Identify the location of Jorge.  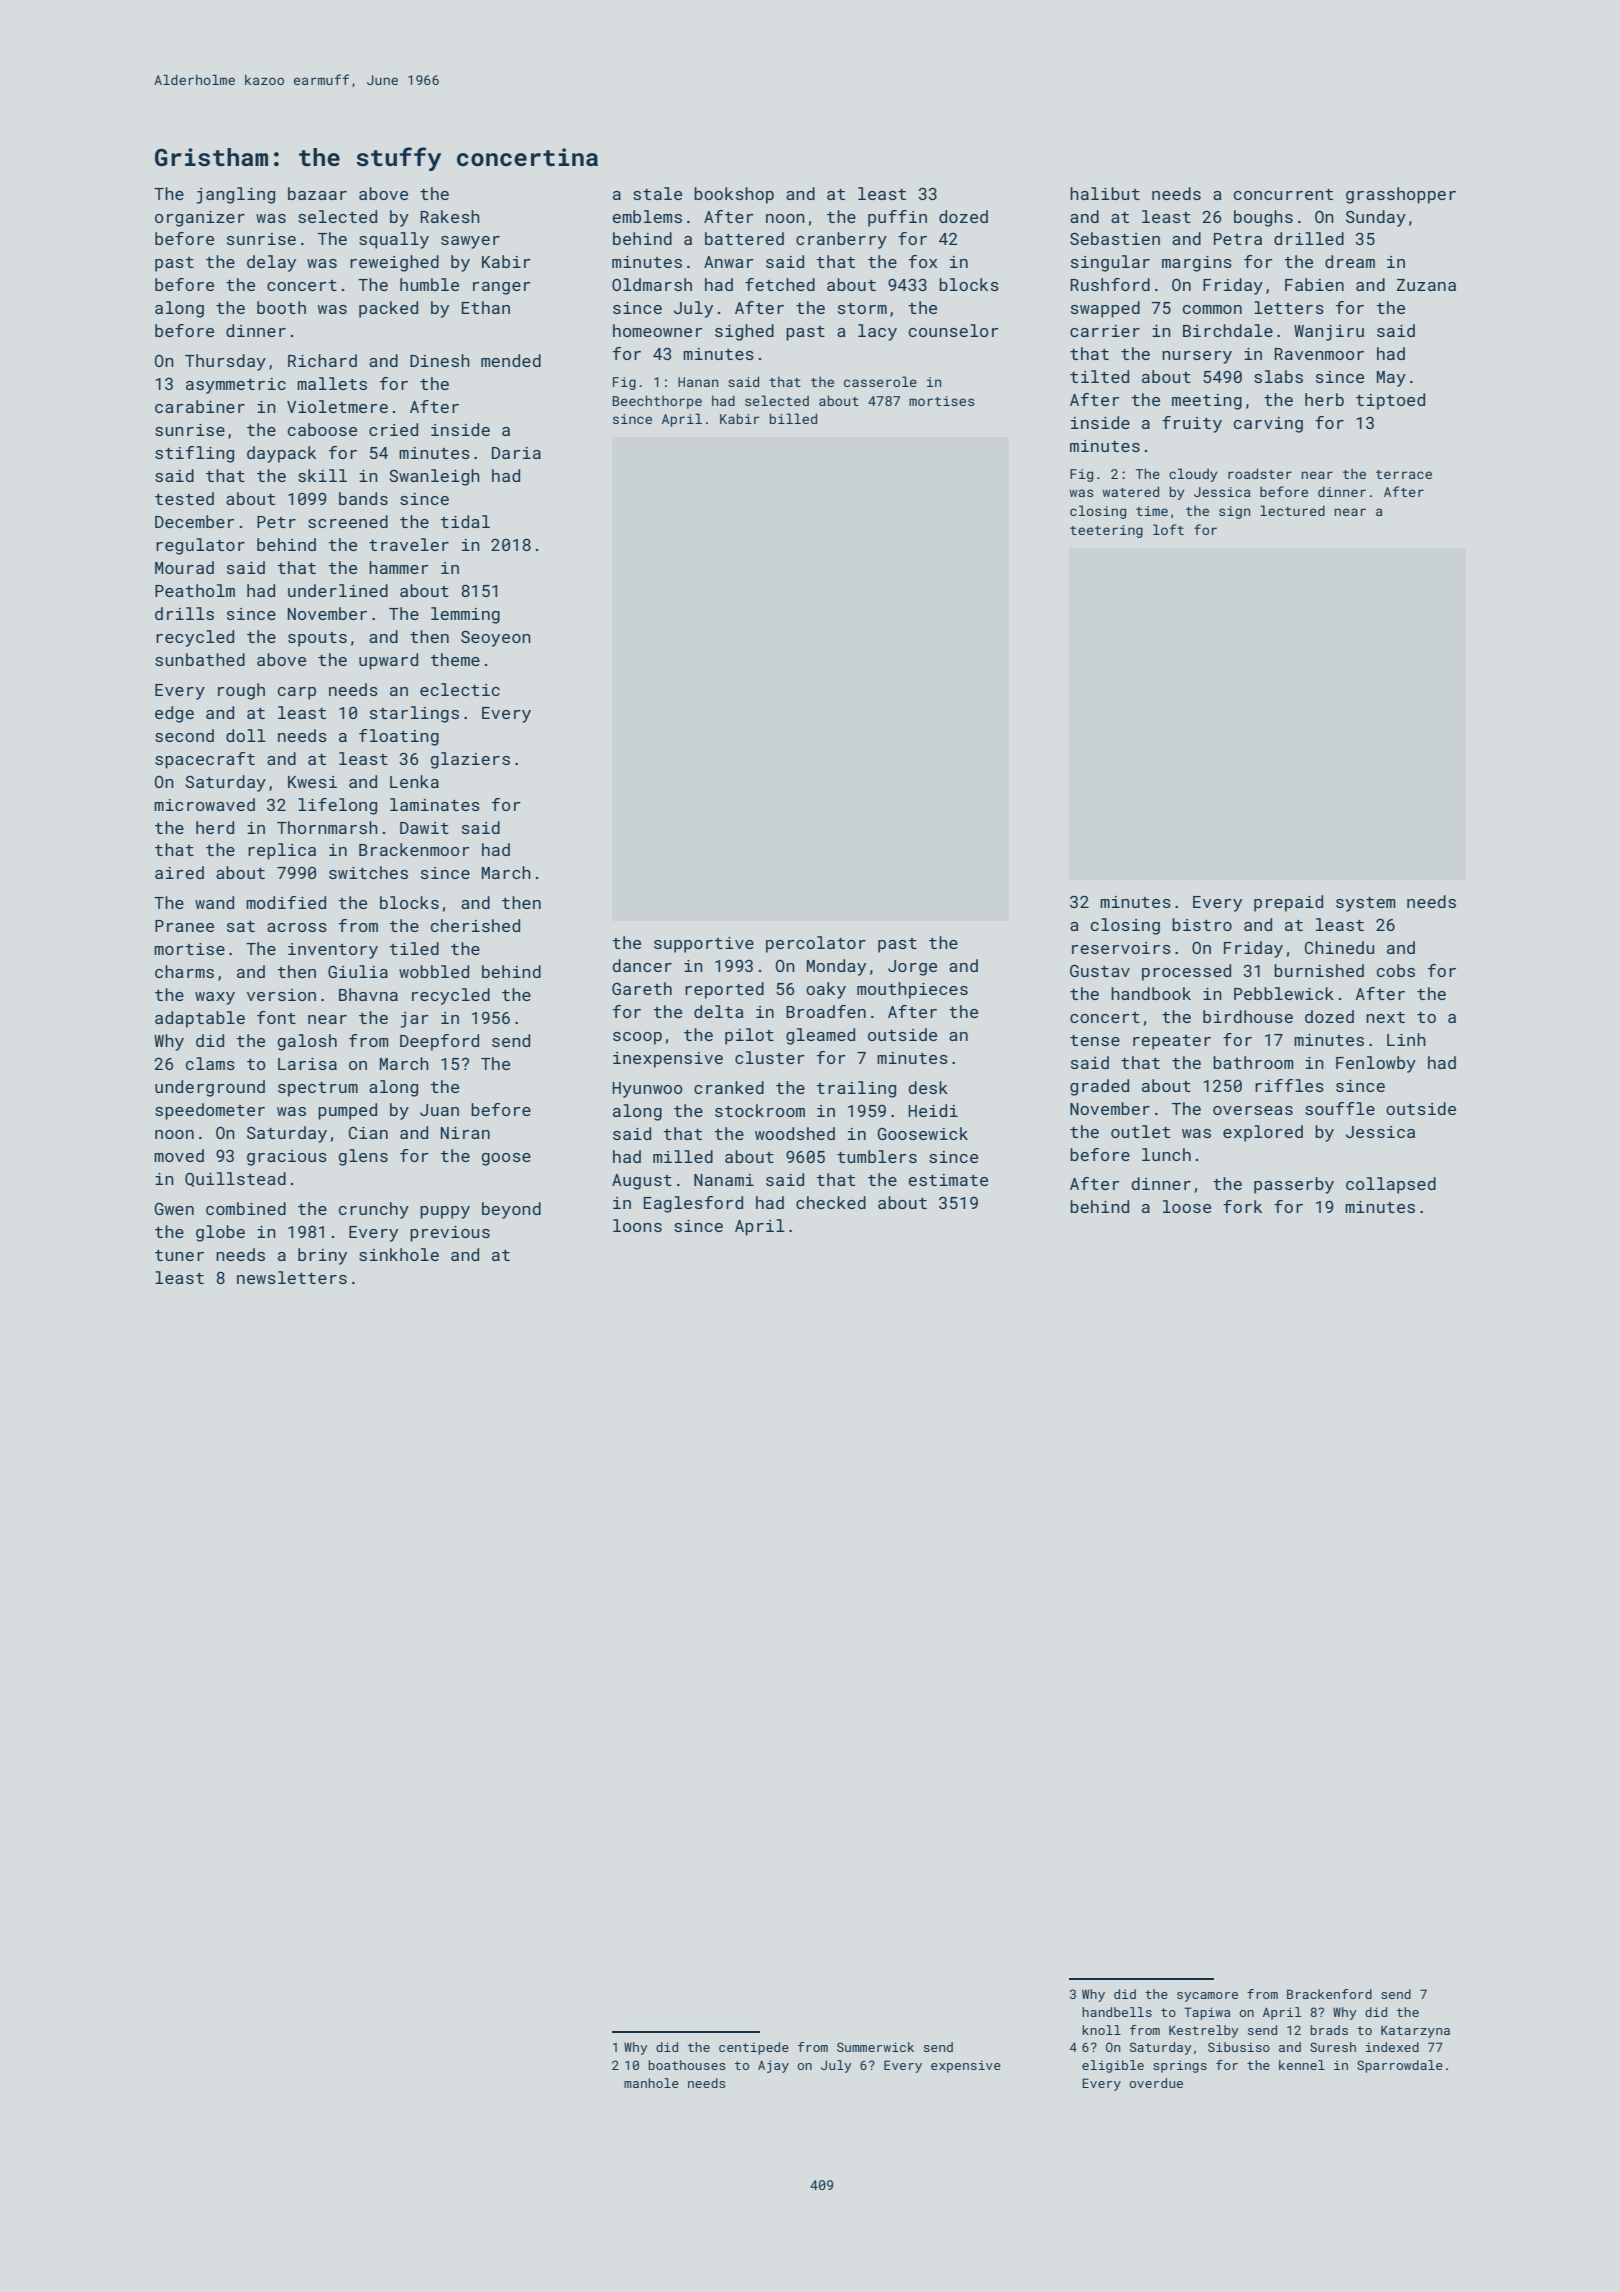
(912, 968).
